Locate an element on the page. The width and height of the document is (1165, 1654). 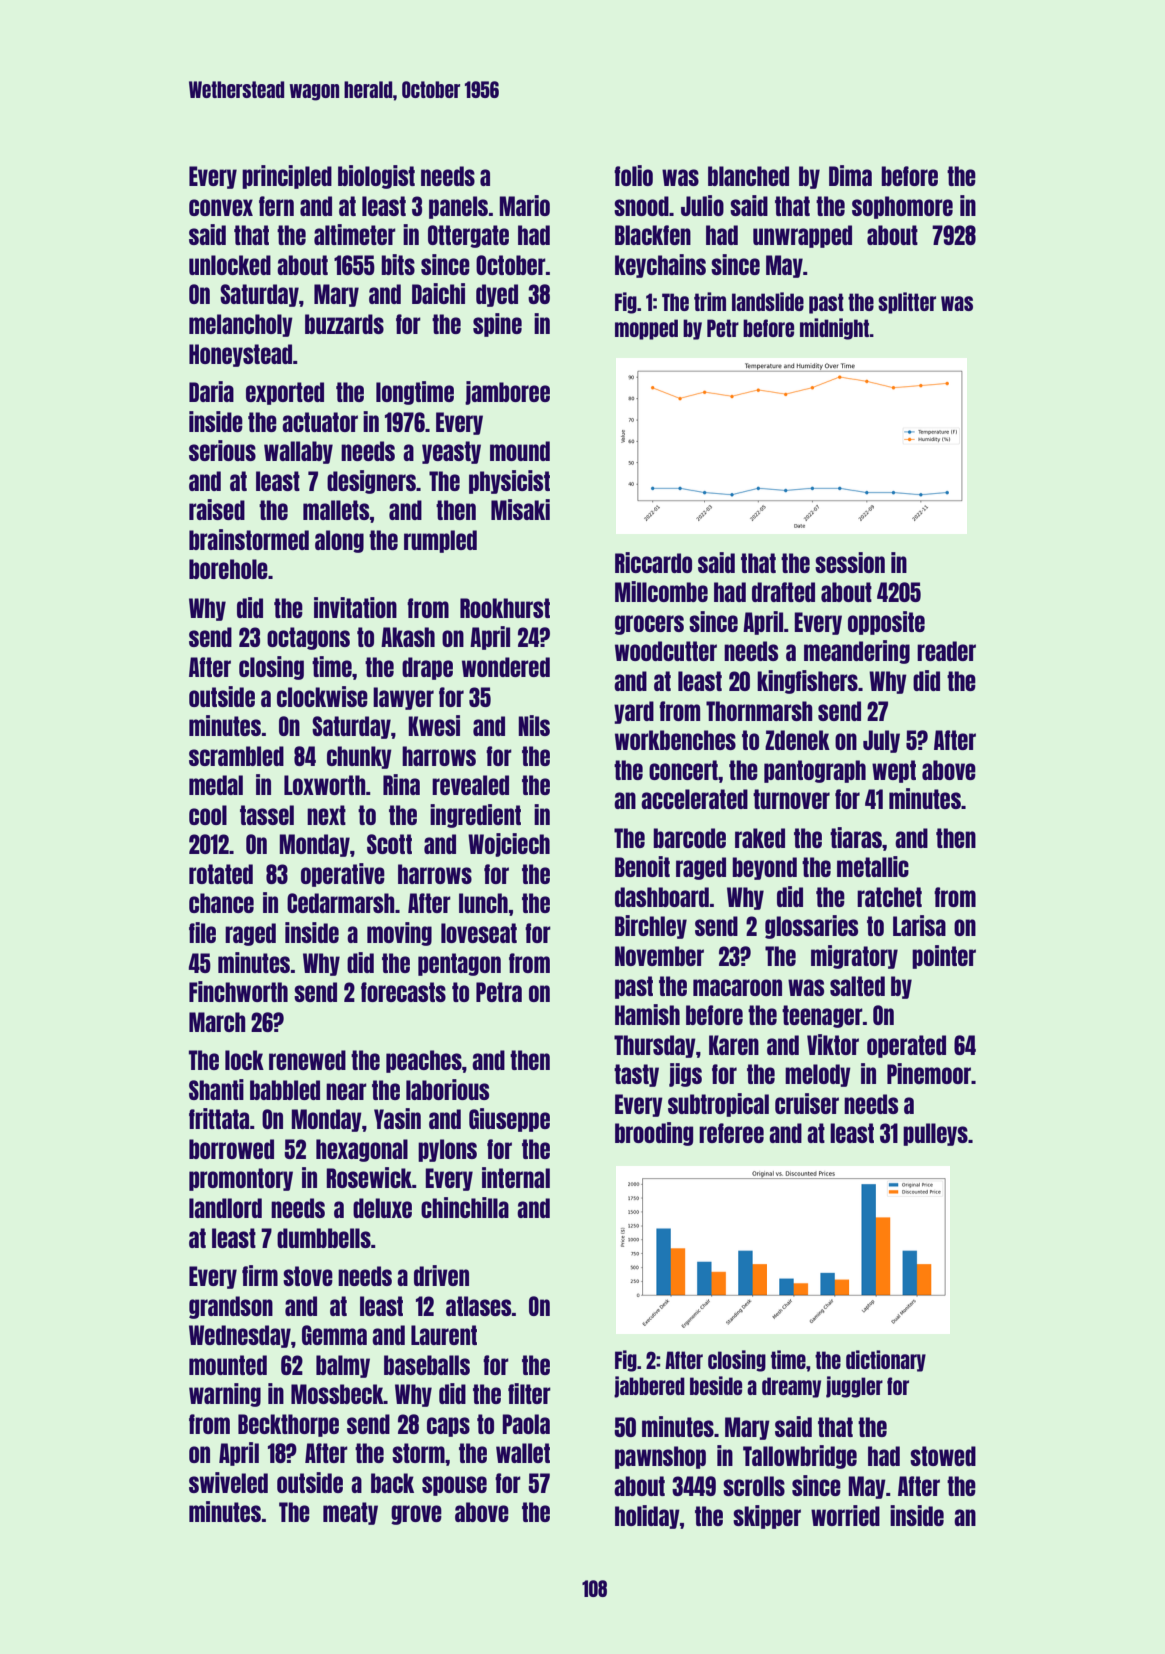
deluxe is located at coordinates (382, 1208).
